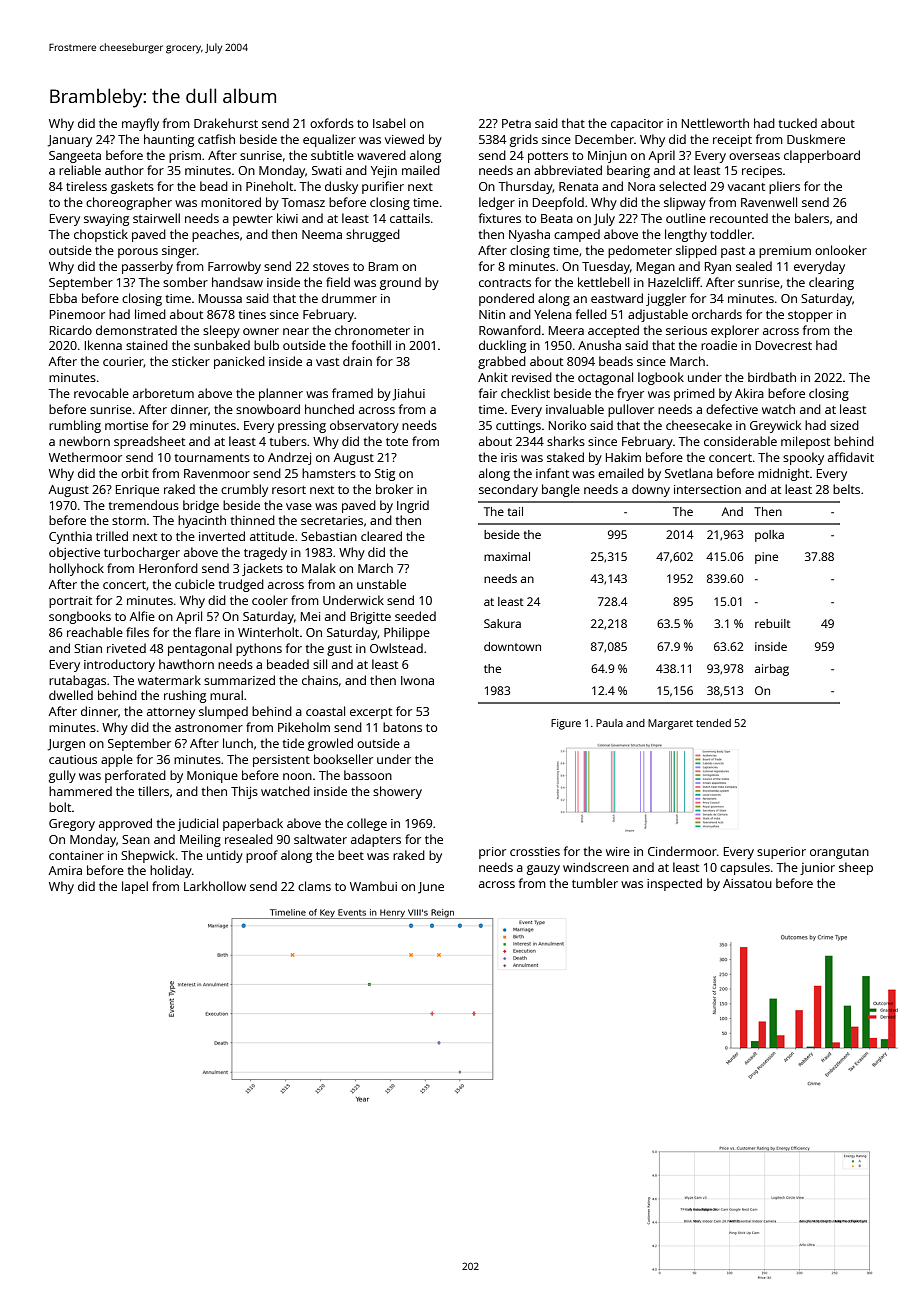 The image size is (924, 1308). Describe the element at coordinates (674, 884) in the document. I see `inspected` at that location.
